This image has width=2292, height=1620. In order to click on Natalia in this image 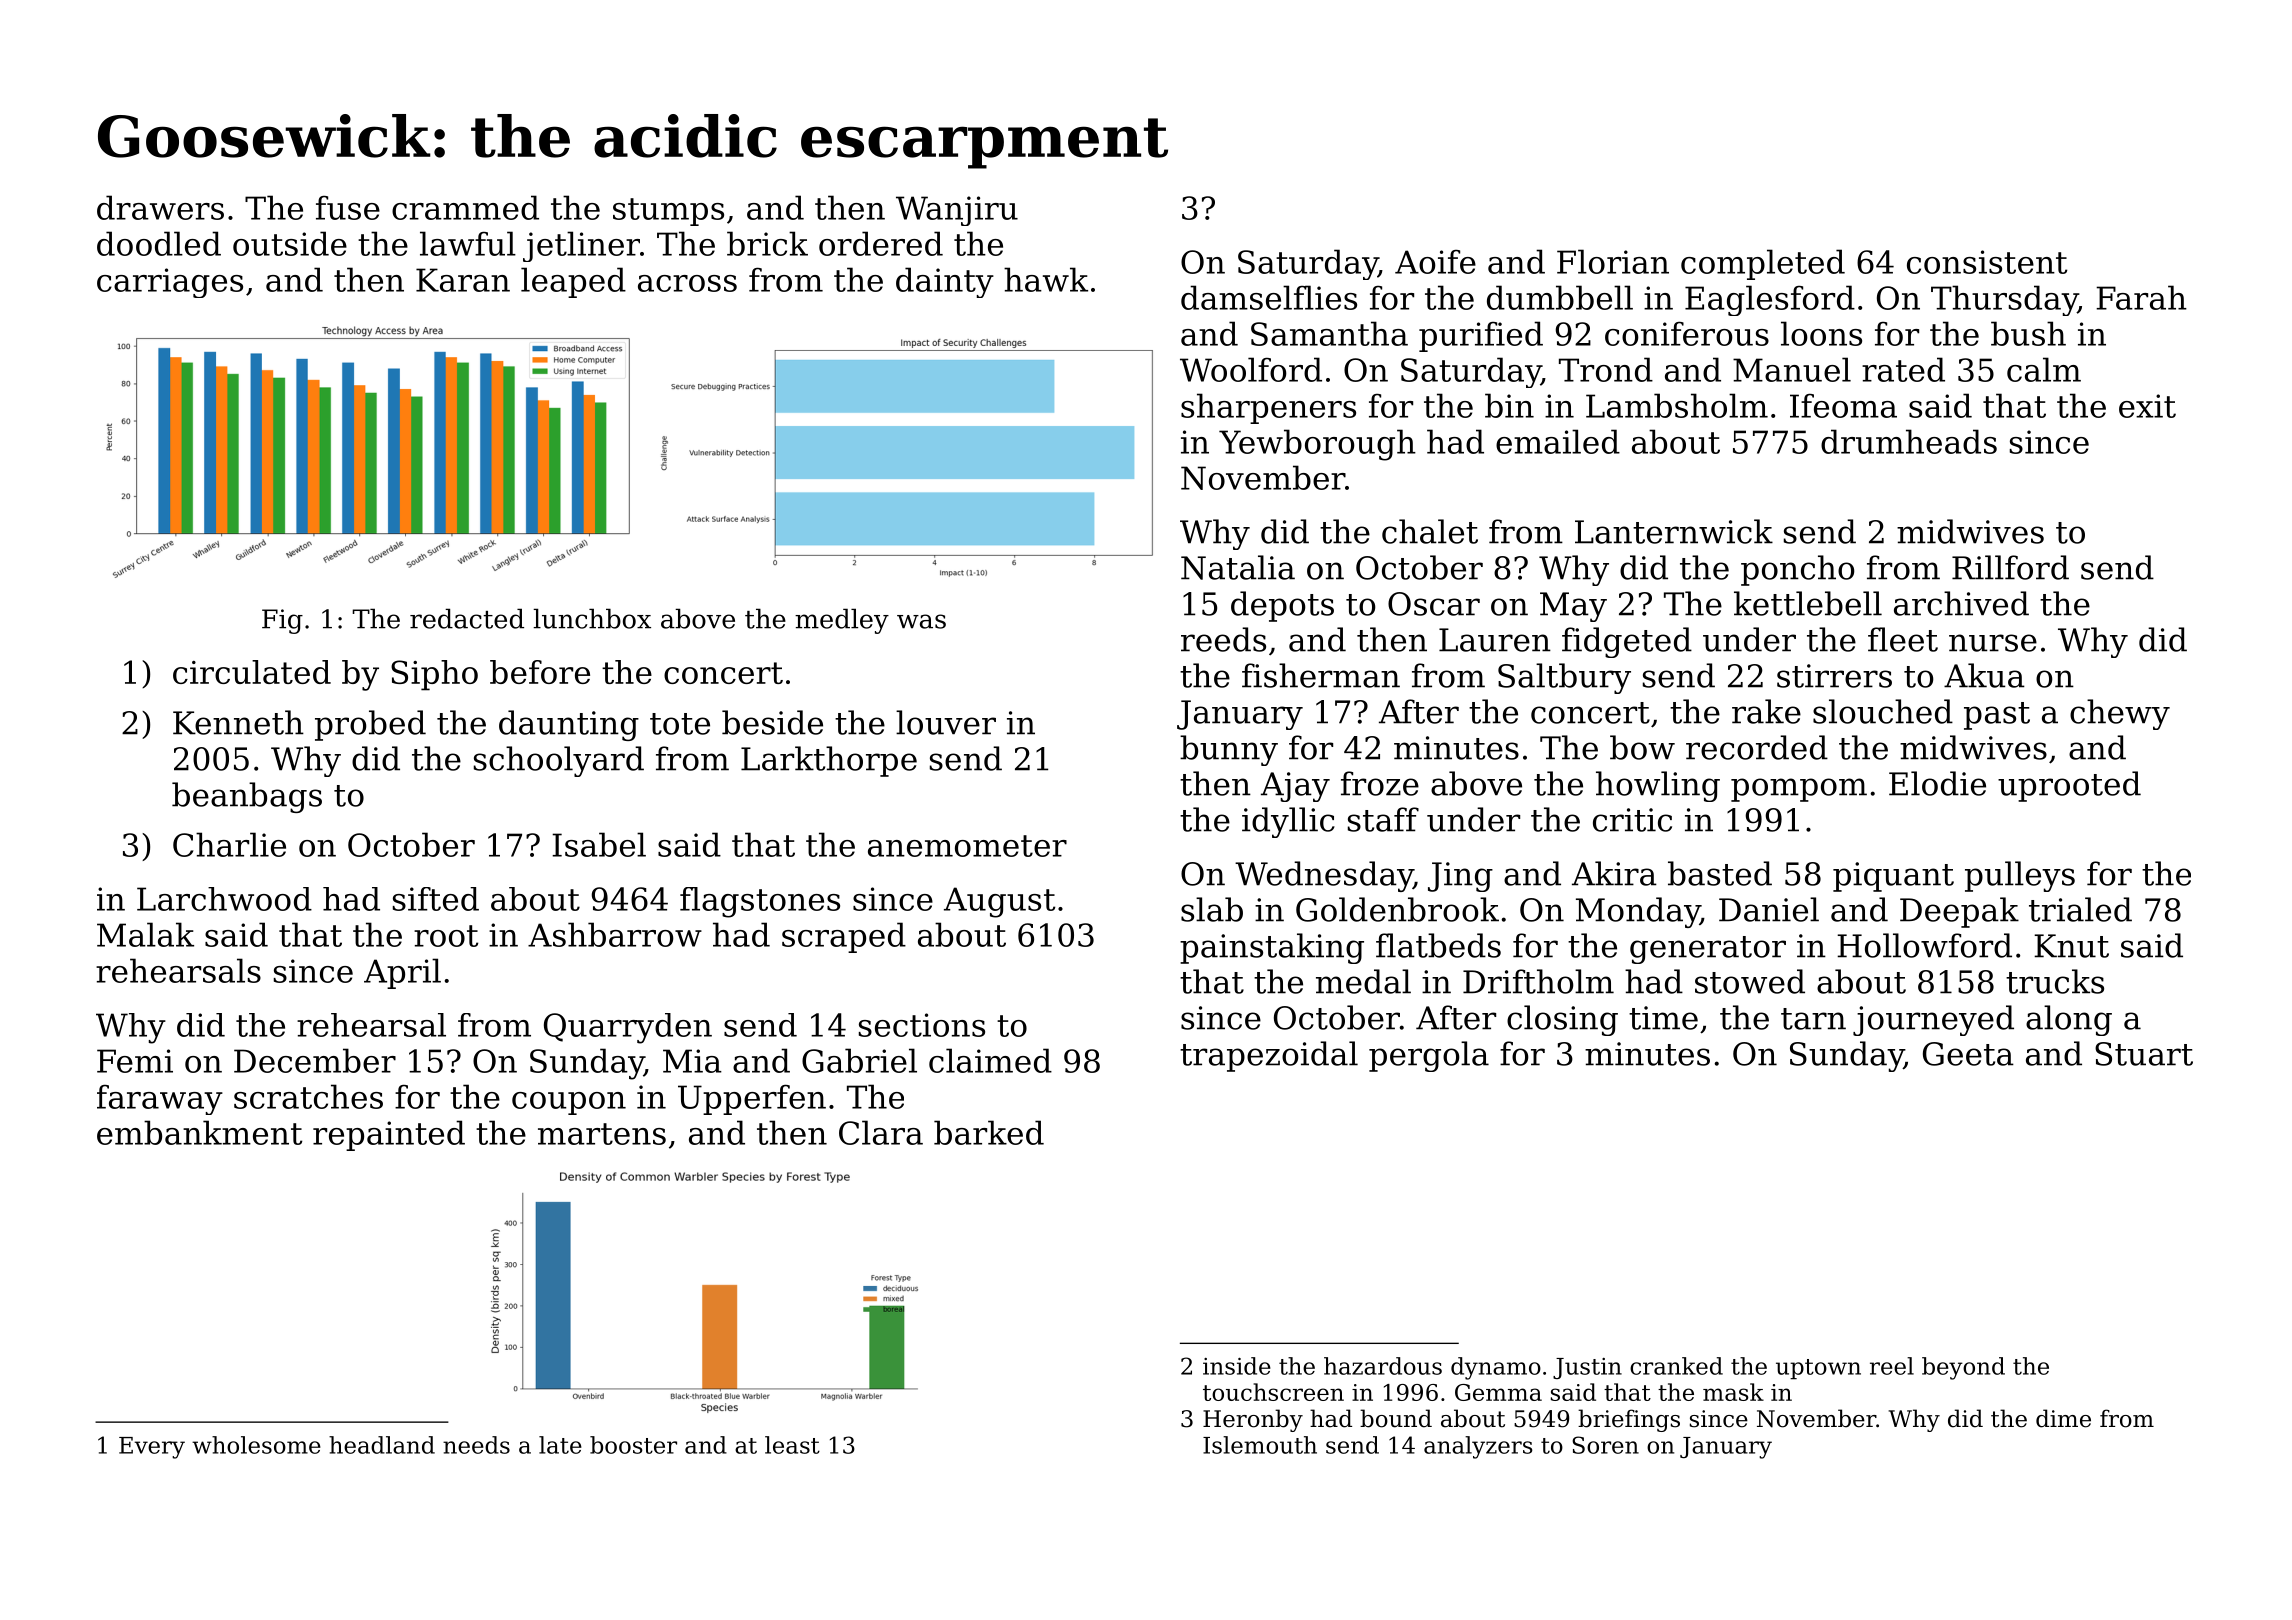, I will do `click(1238, 567)`.
